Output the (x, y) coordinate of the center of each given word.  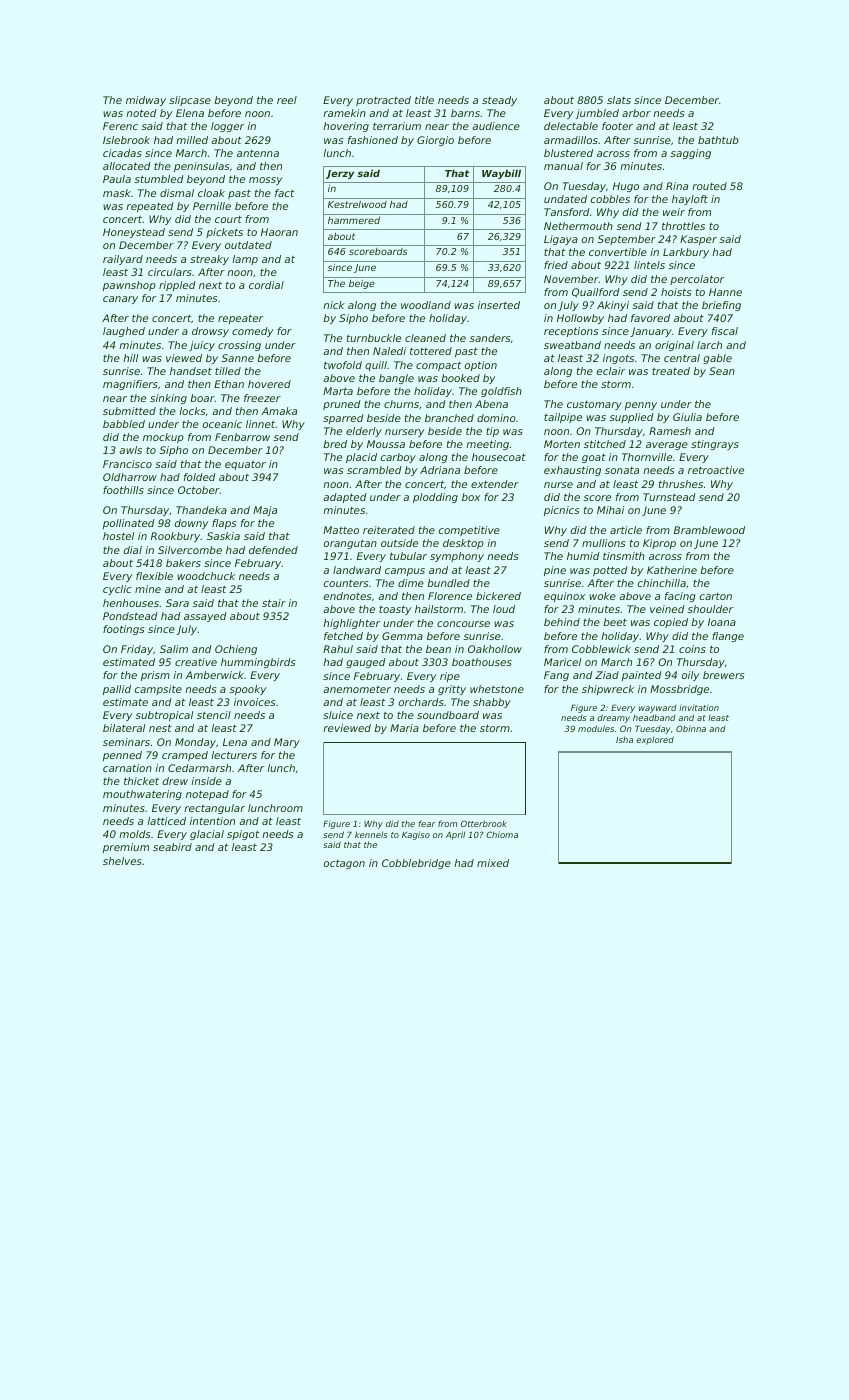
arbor (636, 113)
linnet (261, 424)
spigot (243, 835)
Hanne (725, 292)
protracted (383, 101)
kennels (371, 834)
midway (146, 101)
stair (274, 603)
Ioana (722, 622)
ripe (450, 677)
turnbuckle (374, 338)
